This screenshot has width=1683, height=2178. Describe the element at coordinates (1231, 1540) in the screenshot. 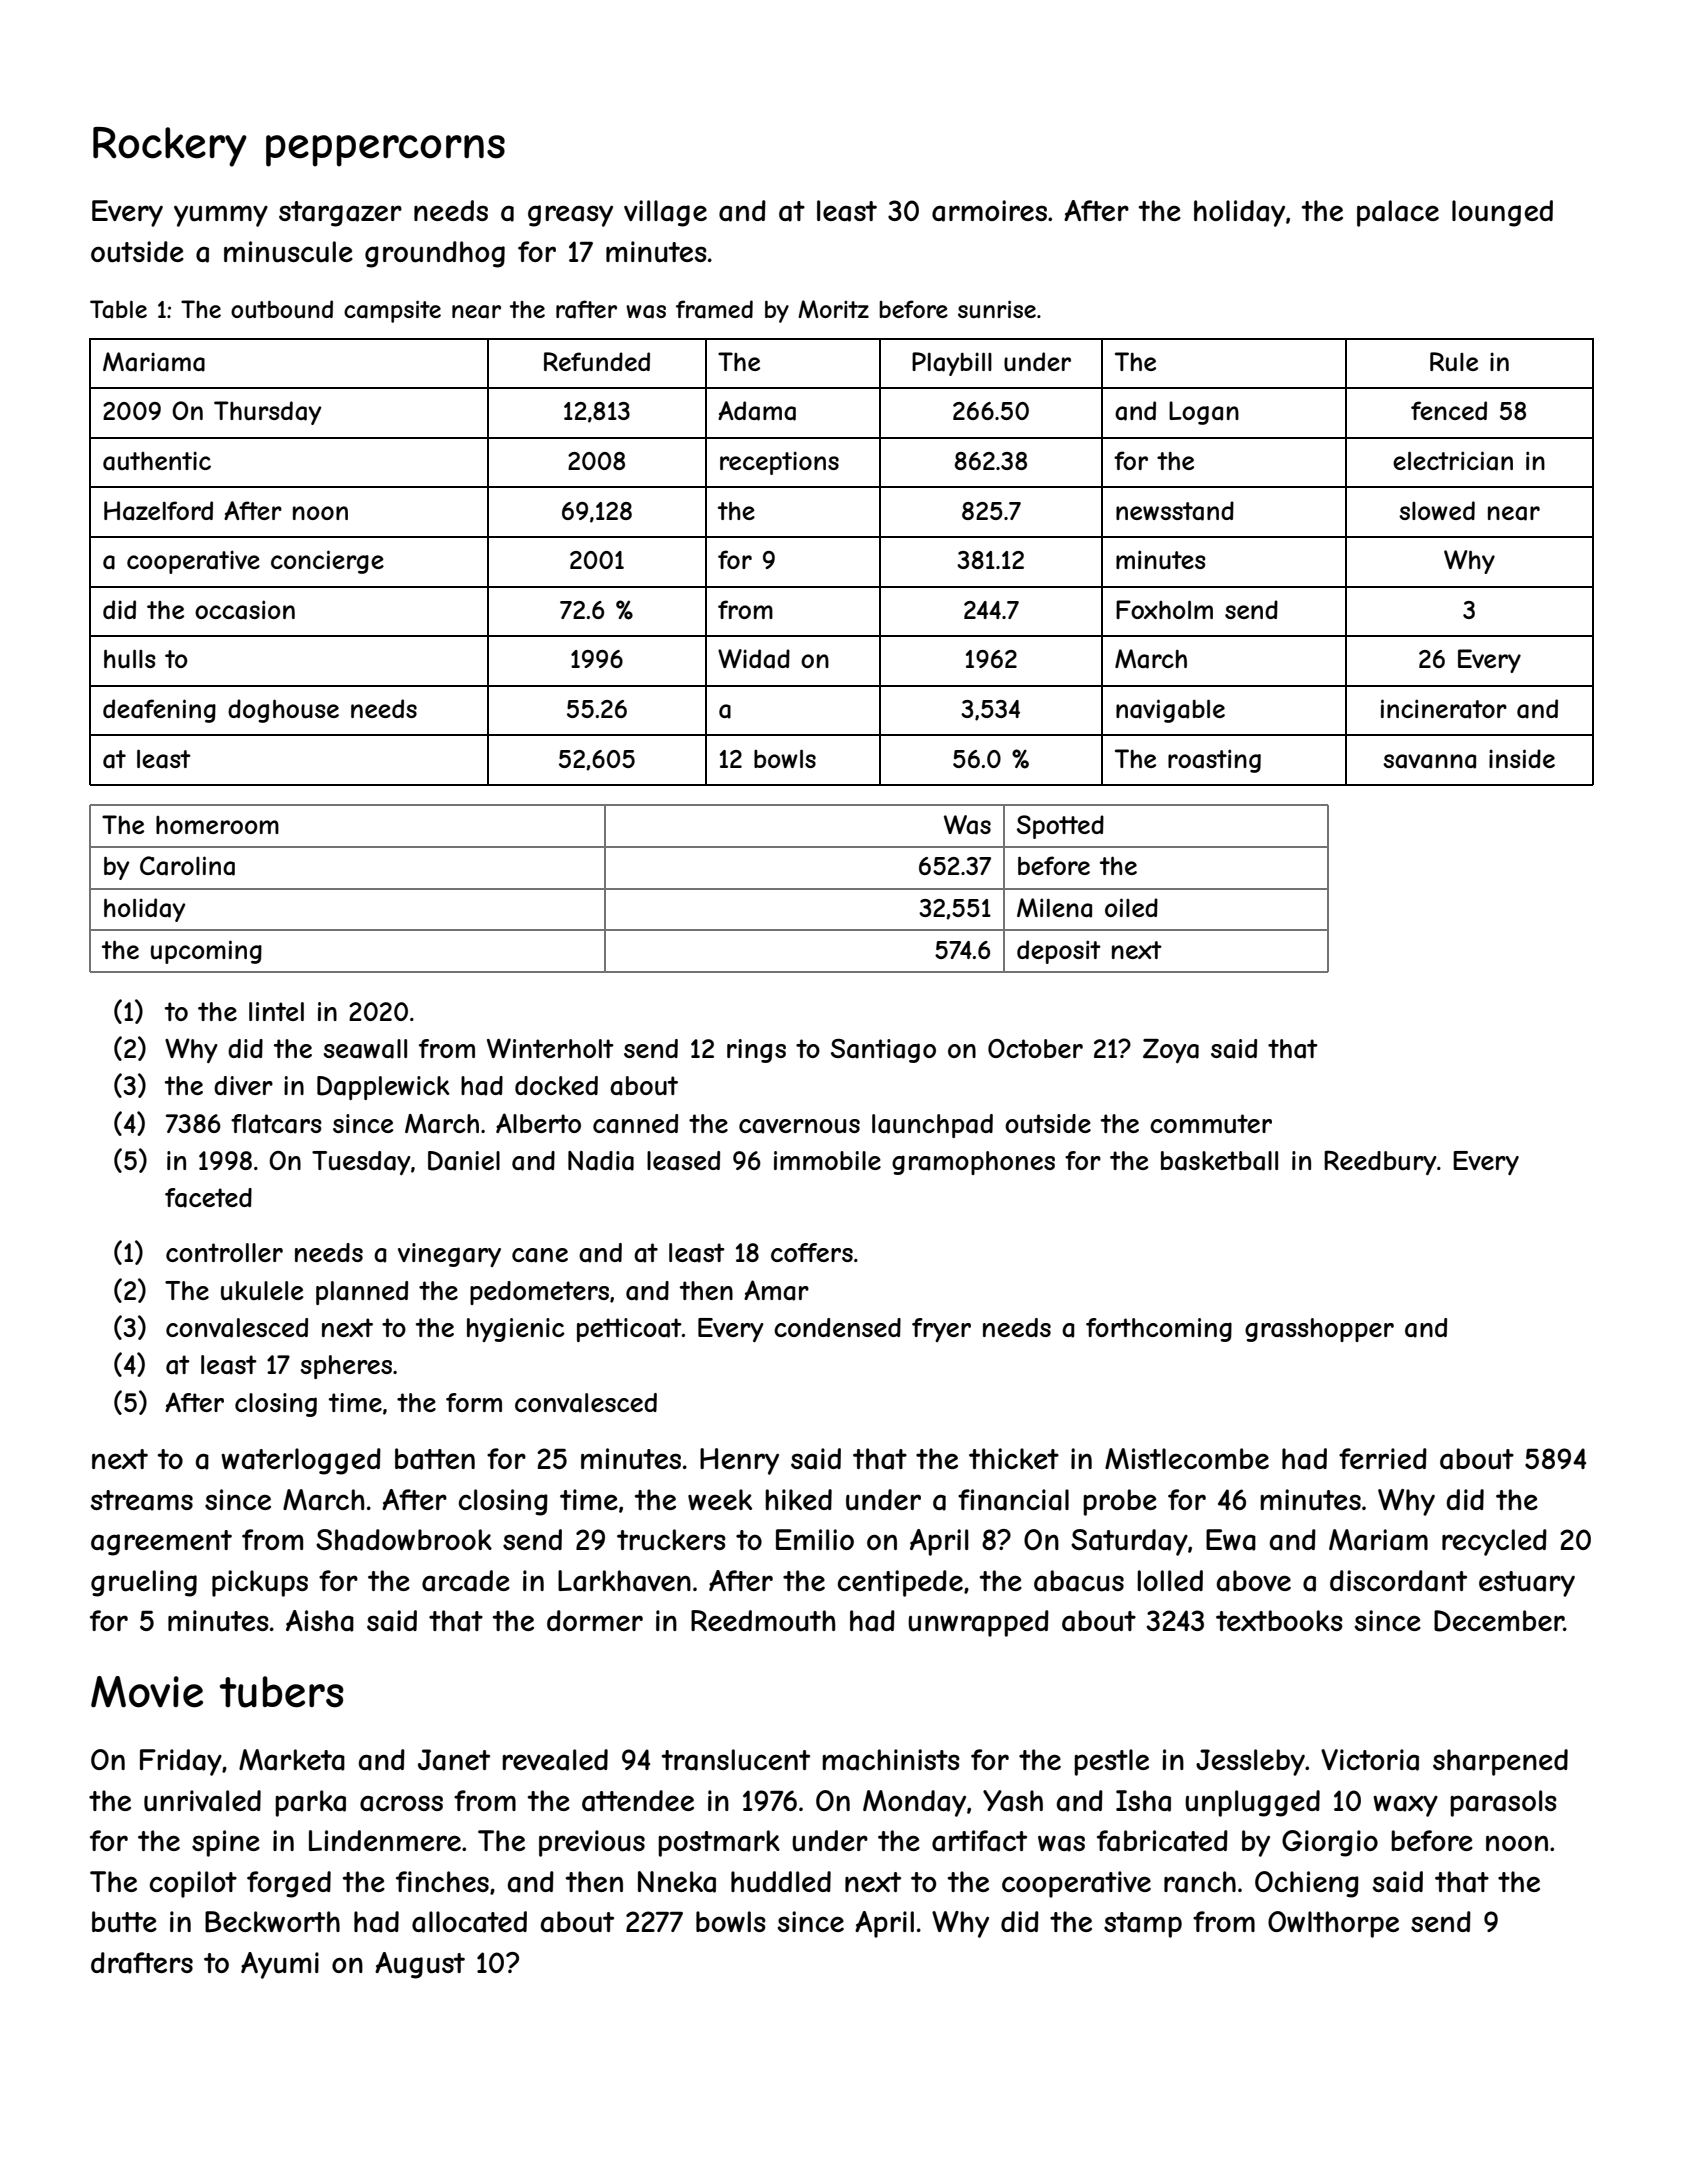

I see `Ewa` at that location.
